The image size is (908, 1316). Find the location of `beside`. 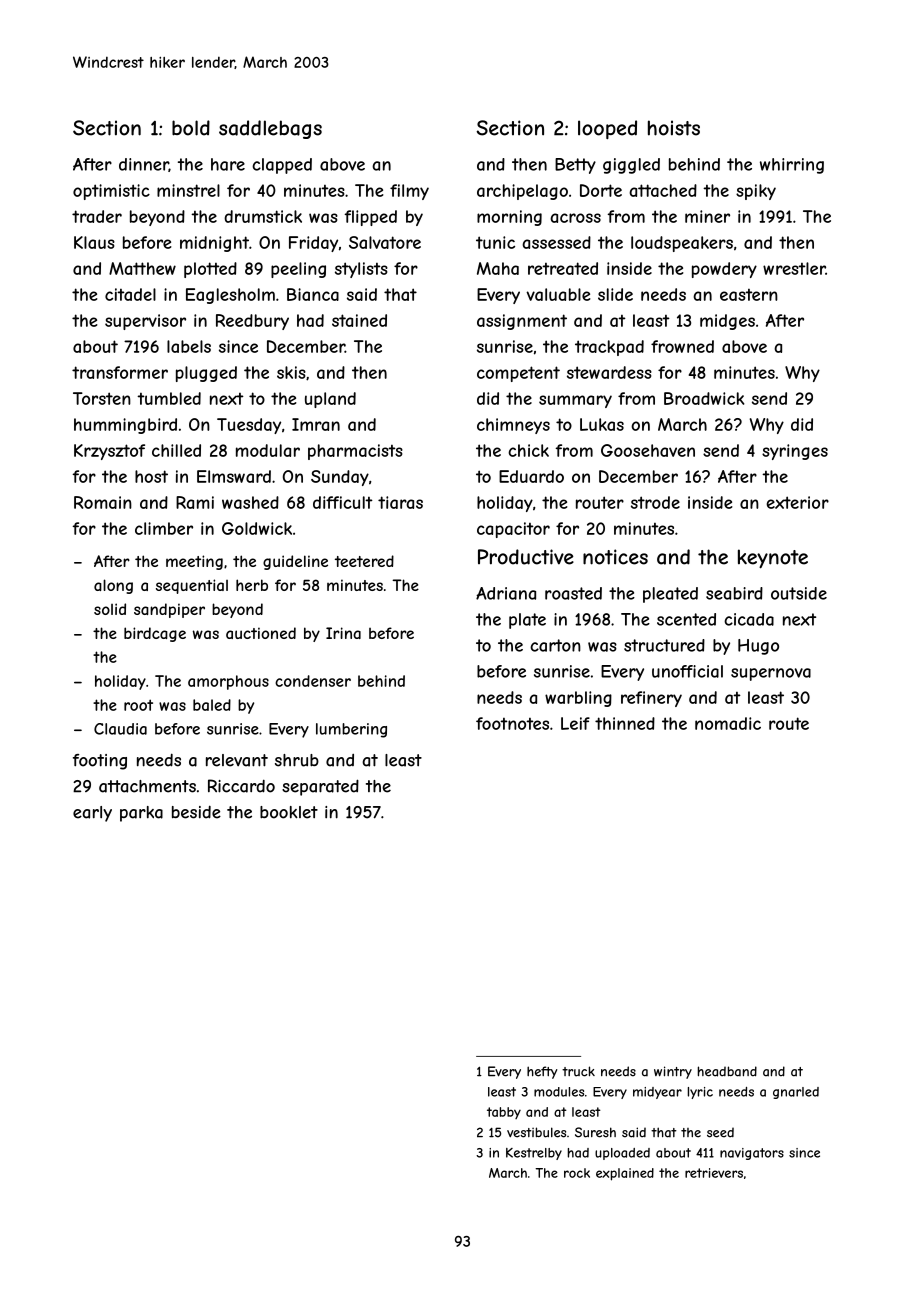

beside is located at coordinates (196, 812).
